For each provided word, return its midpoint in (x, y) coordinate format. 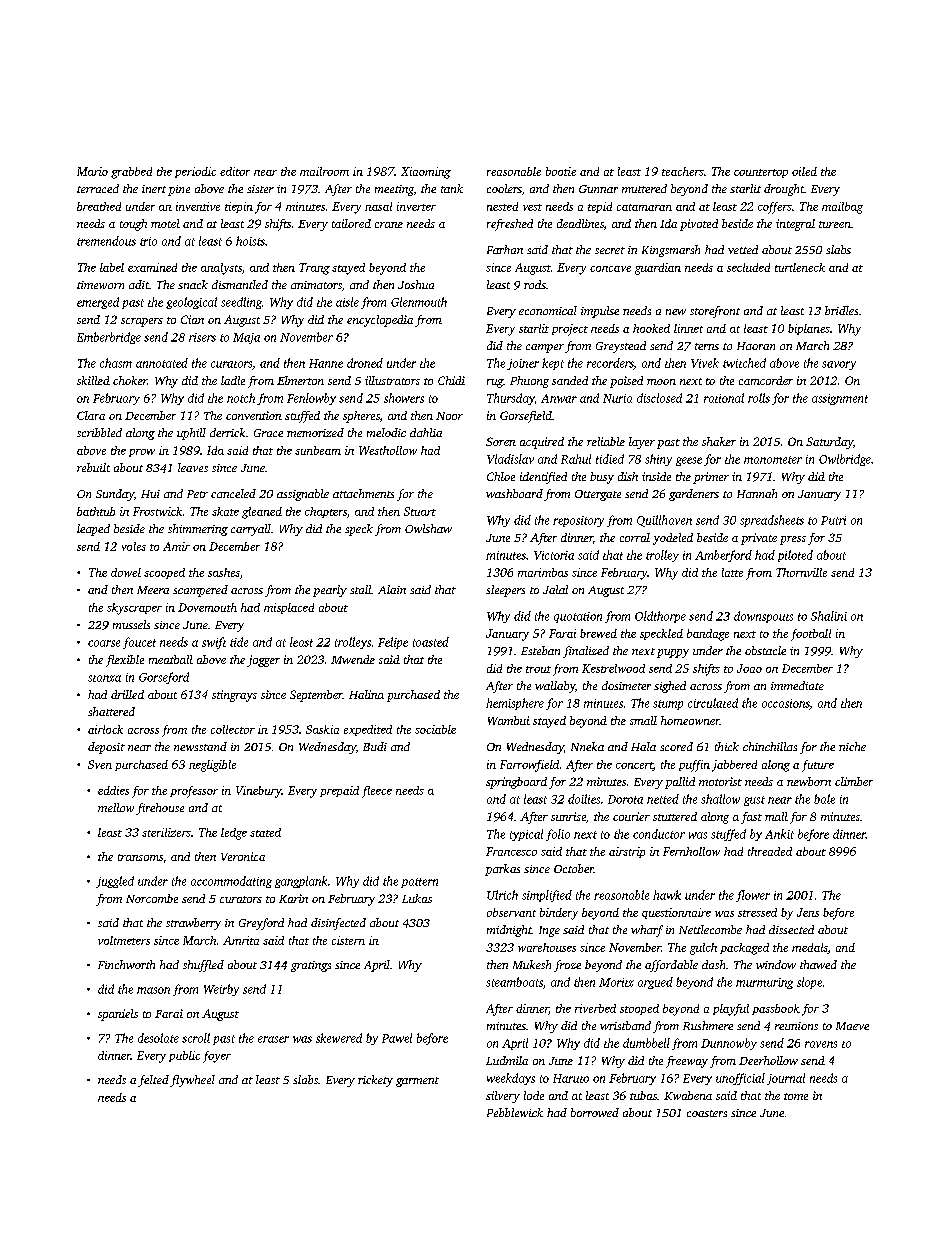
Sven (100, 764)
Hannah (757, 493)
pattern (419, 883)
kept (553, 364)
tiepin (239, 207)
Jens (808, 912)
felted (153, 1081)
